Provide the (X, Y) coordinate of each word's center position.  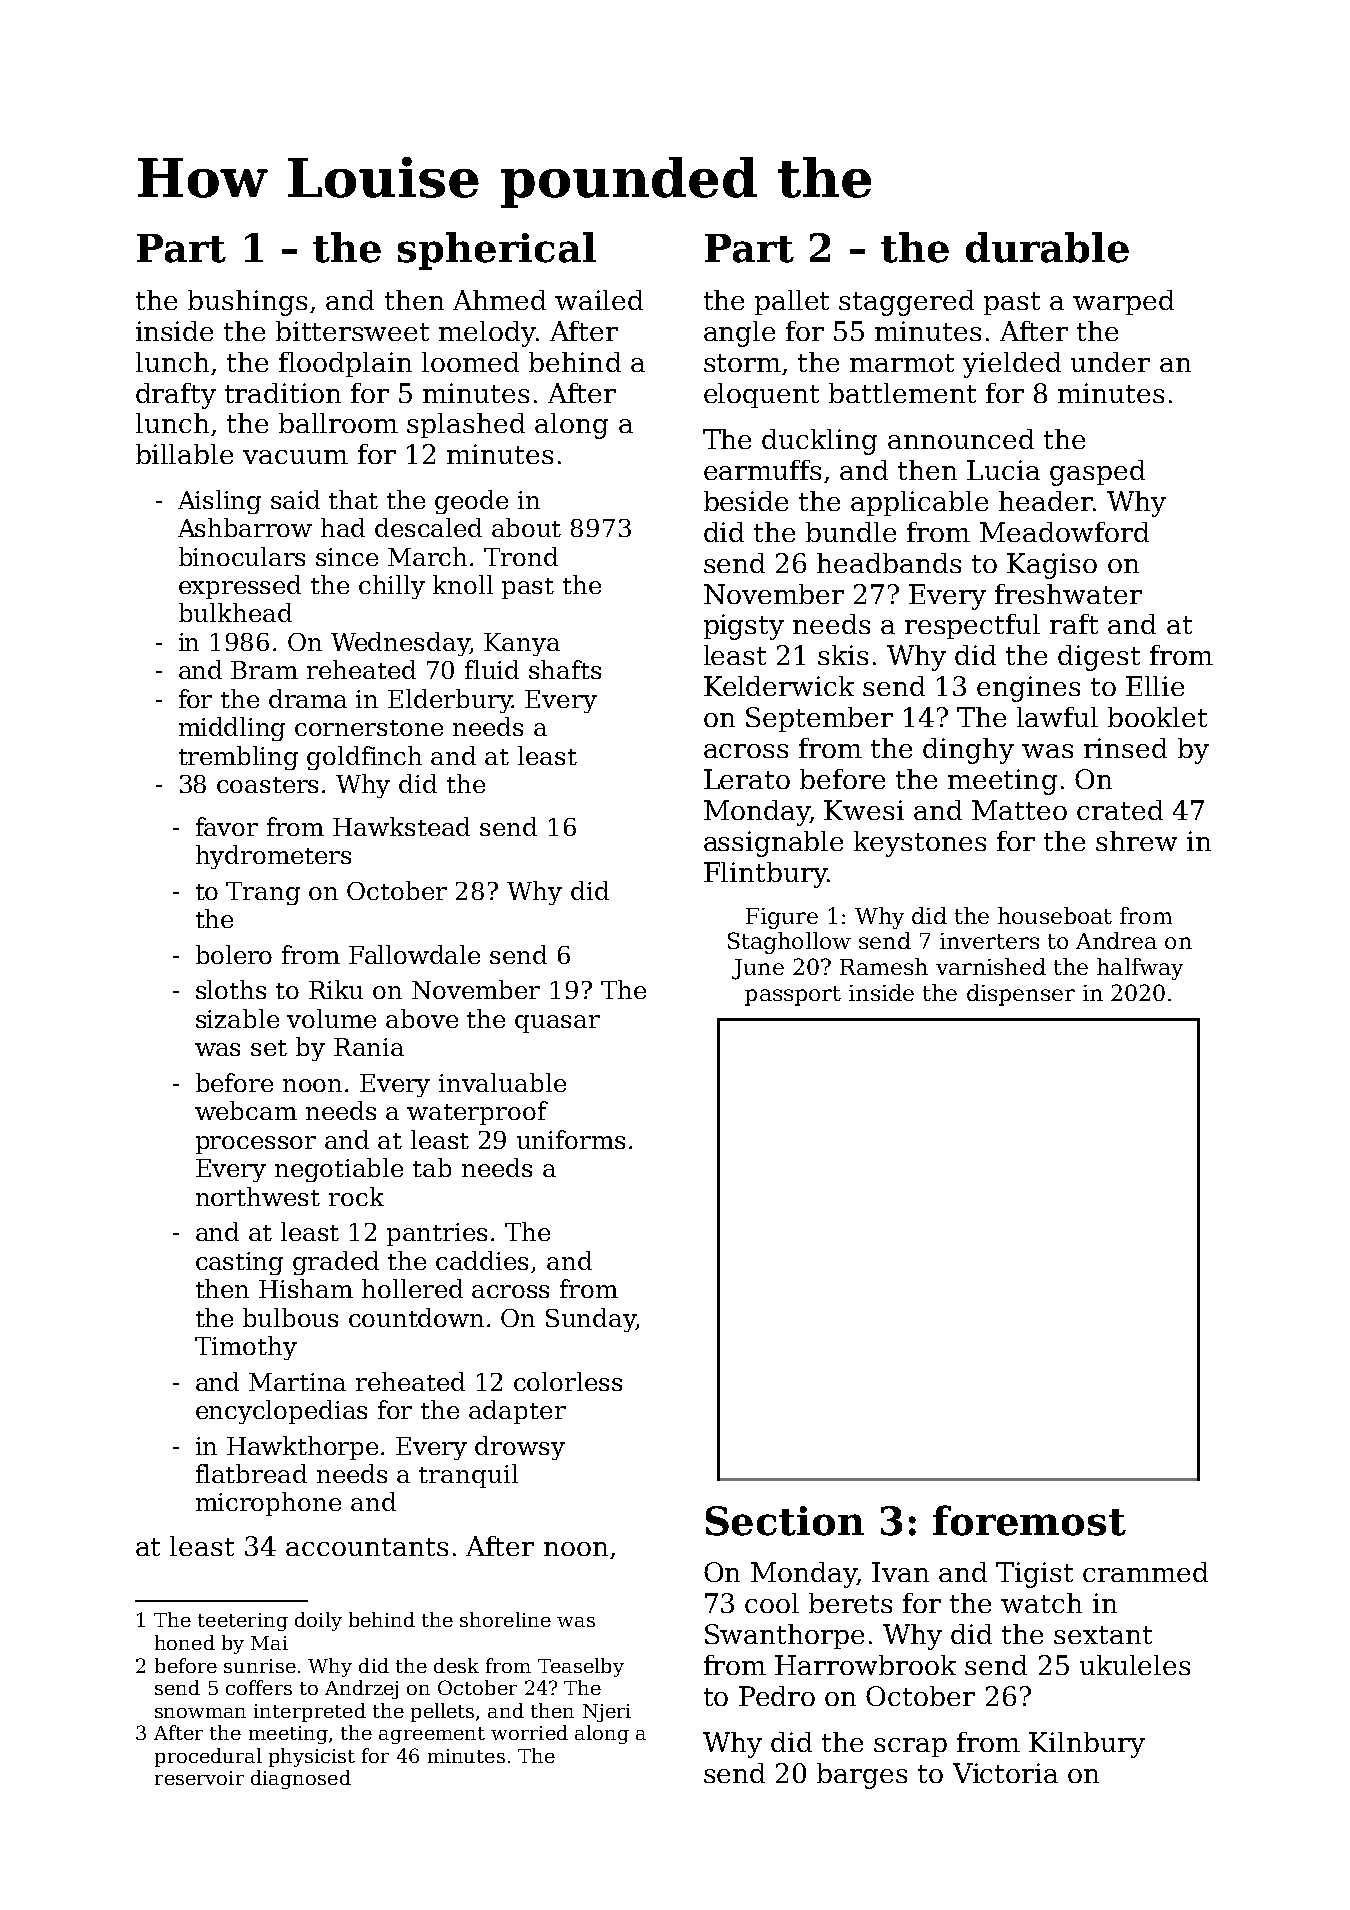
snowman (200, 1713)
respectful (972, 626)
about (526, 527)
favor (227, 826)
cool (772, 1603)
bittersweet (352, 331)
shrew (1136, 841)
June (758, 969)
